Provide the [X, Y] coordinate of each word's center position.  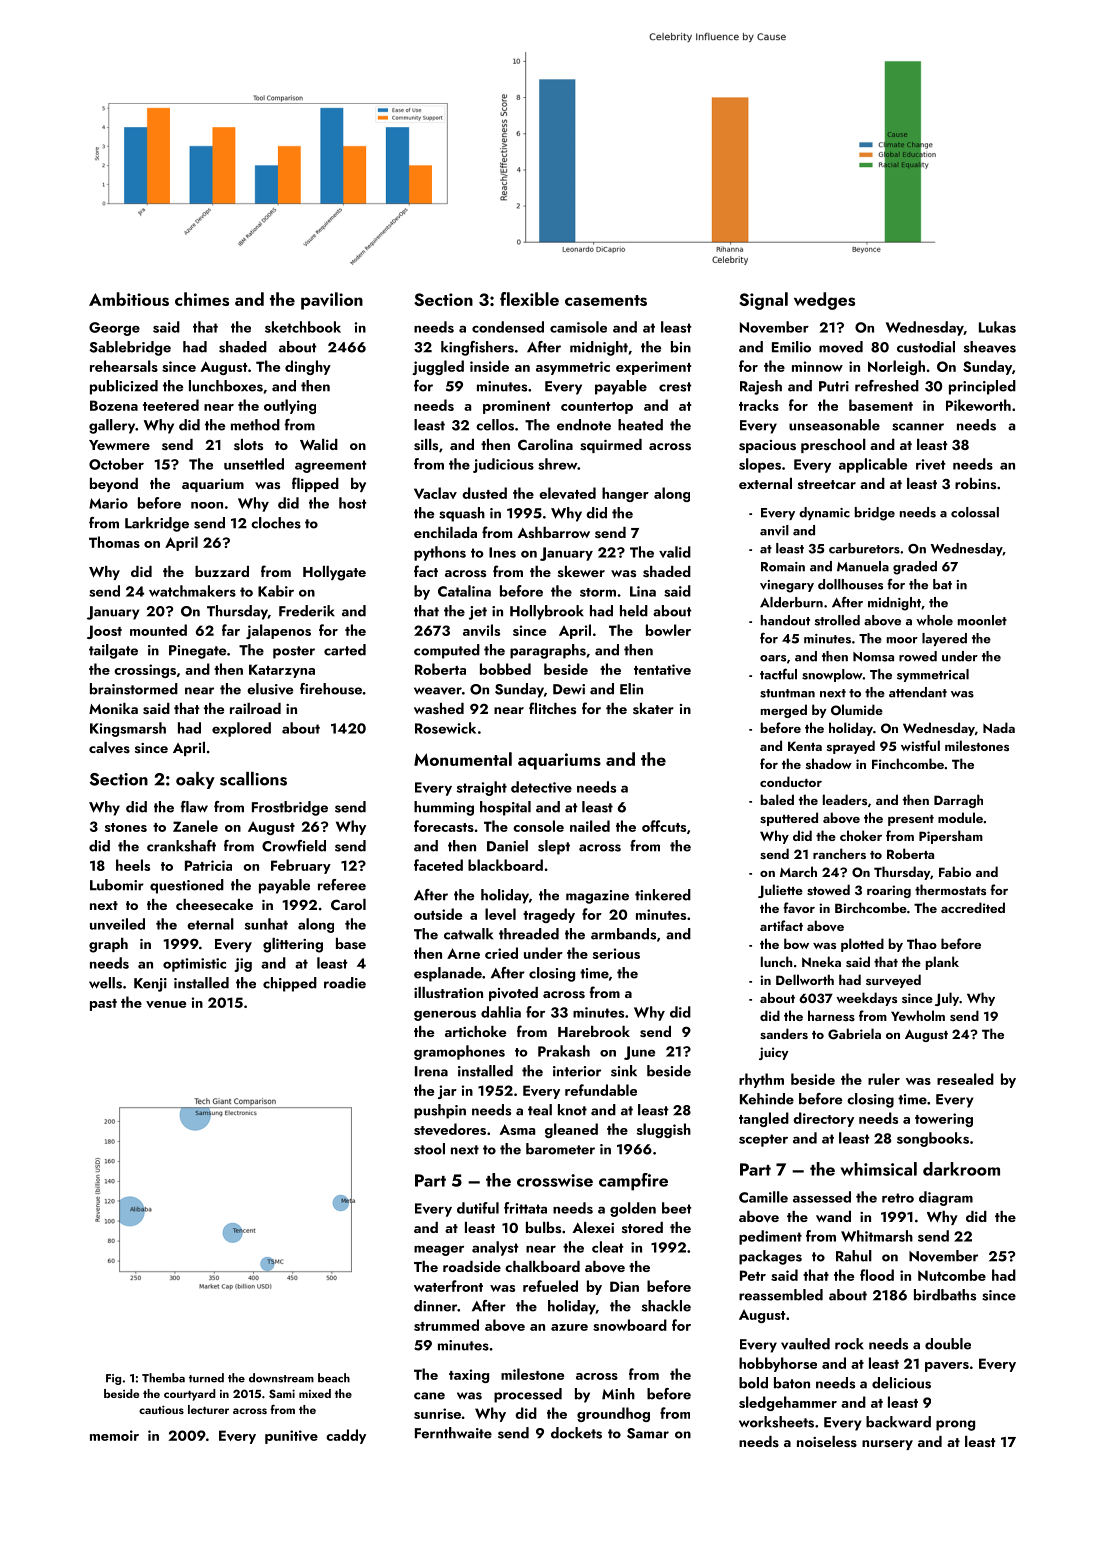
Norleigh [896, 367]
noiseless [827, 1442]
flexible [529, 299]
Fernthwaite [453, 1433]
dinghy [308, 367]
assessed [822, 1197]
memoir [114, 1435]
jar [447, 1092]
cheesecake [214, 904]
